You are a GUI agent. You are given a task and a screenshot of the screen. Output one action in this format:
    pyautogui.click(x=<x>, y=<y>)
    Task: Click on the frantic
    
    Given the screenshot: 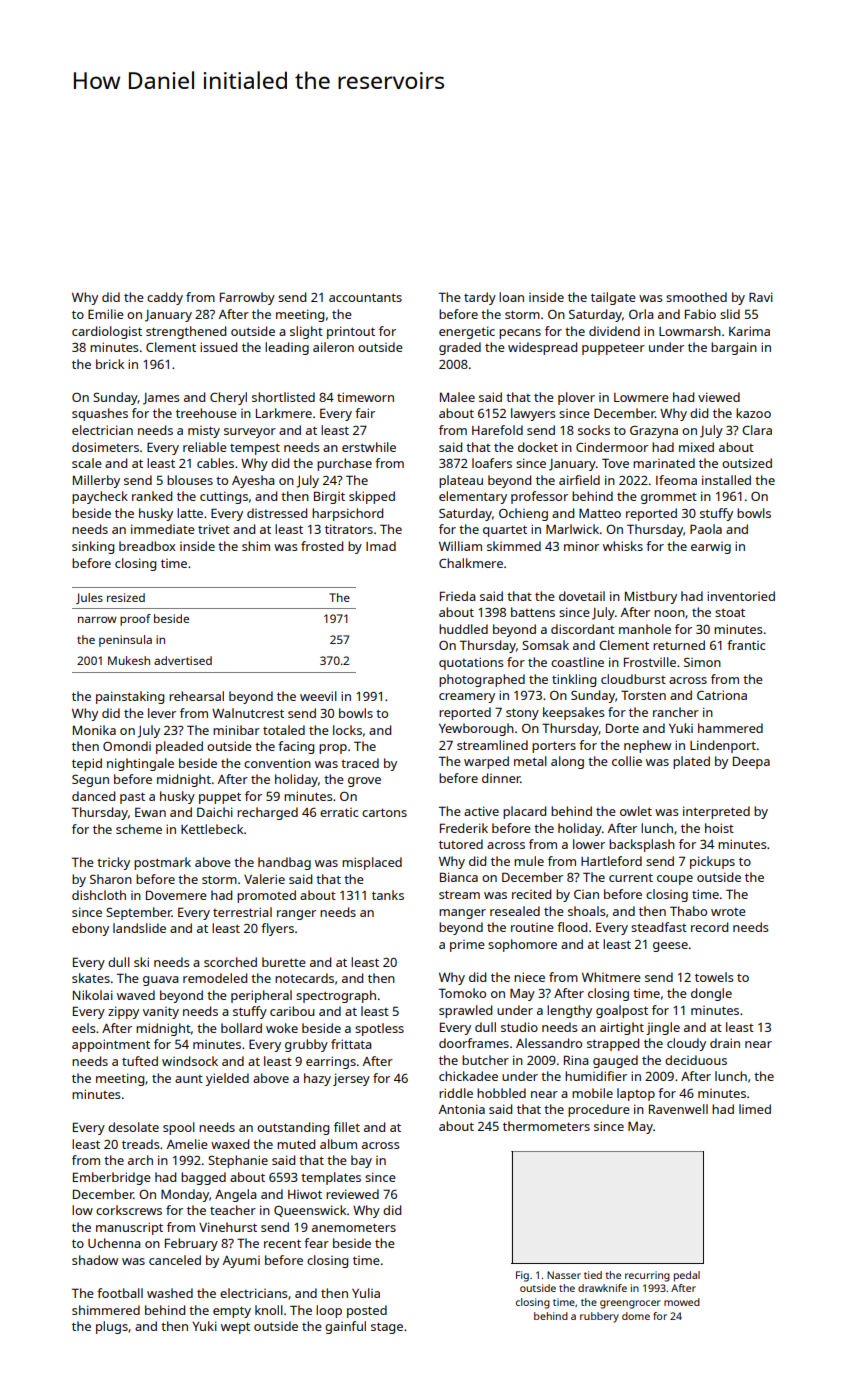 What is the action you would take?
    pyautogui.click(x=746, y=645)
